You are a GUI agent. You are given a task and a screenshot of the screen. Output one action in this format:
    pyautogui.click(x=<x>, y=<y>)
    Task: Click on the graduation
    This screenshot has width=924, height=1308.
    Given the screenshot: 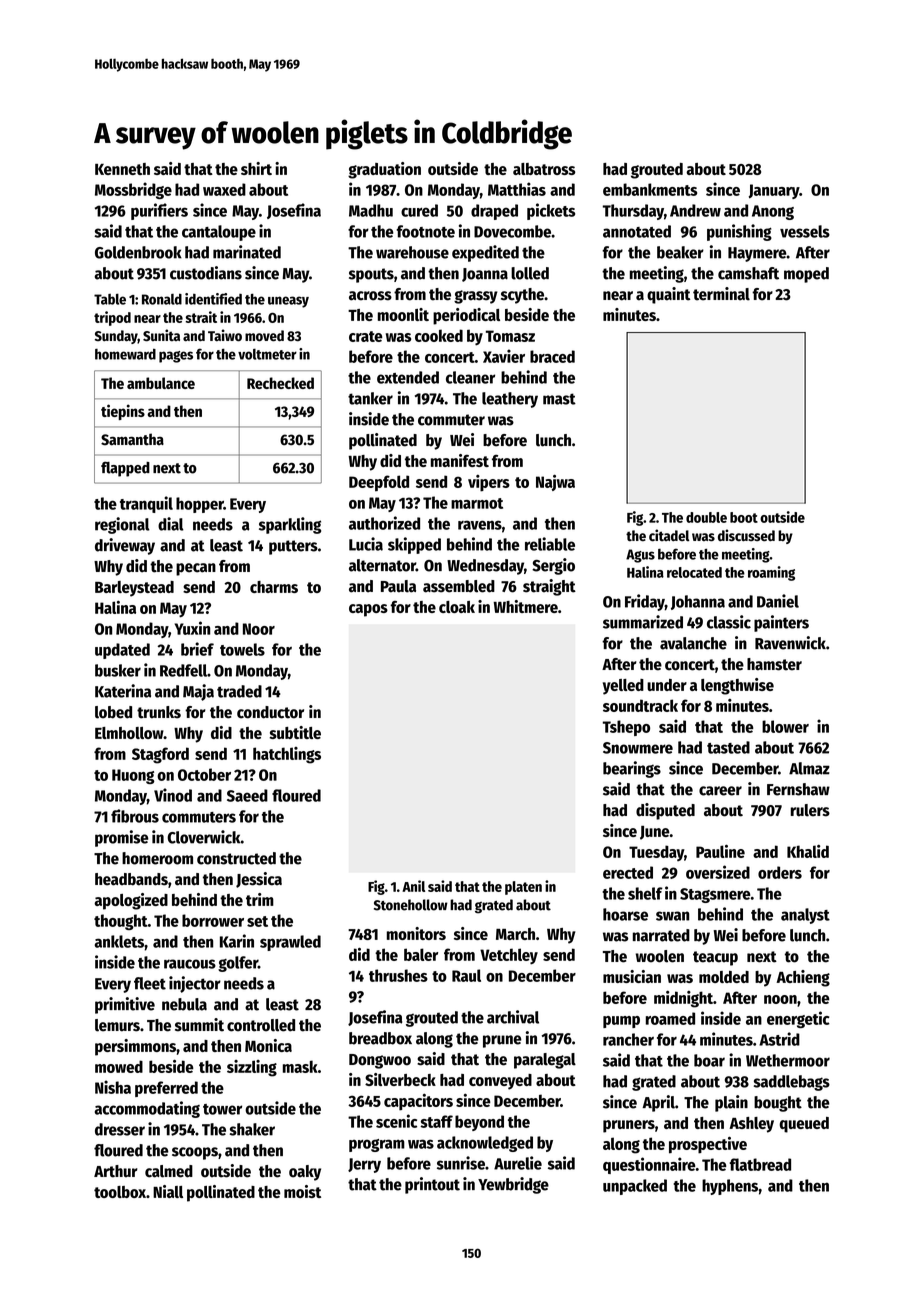 What is the action you would take?
    pyautogui.click(x=384, y=170)
